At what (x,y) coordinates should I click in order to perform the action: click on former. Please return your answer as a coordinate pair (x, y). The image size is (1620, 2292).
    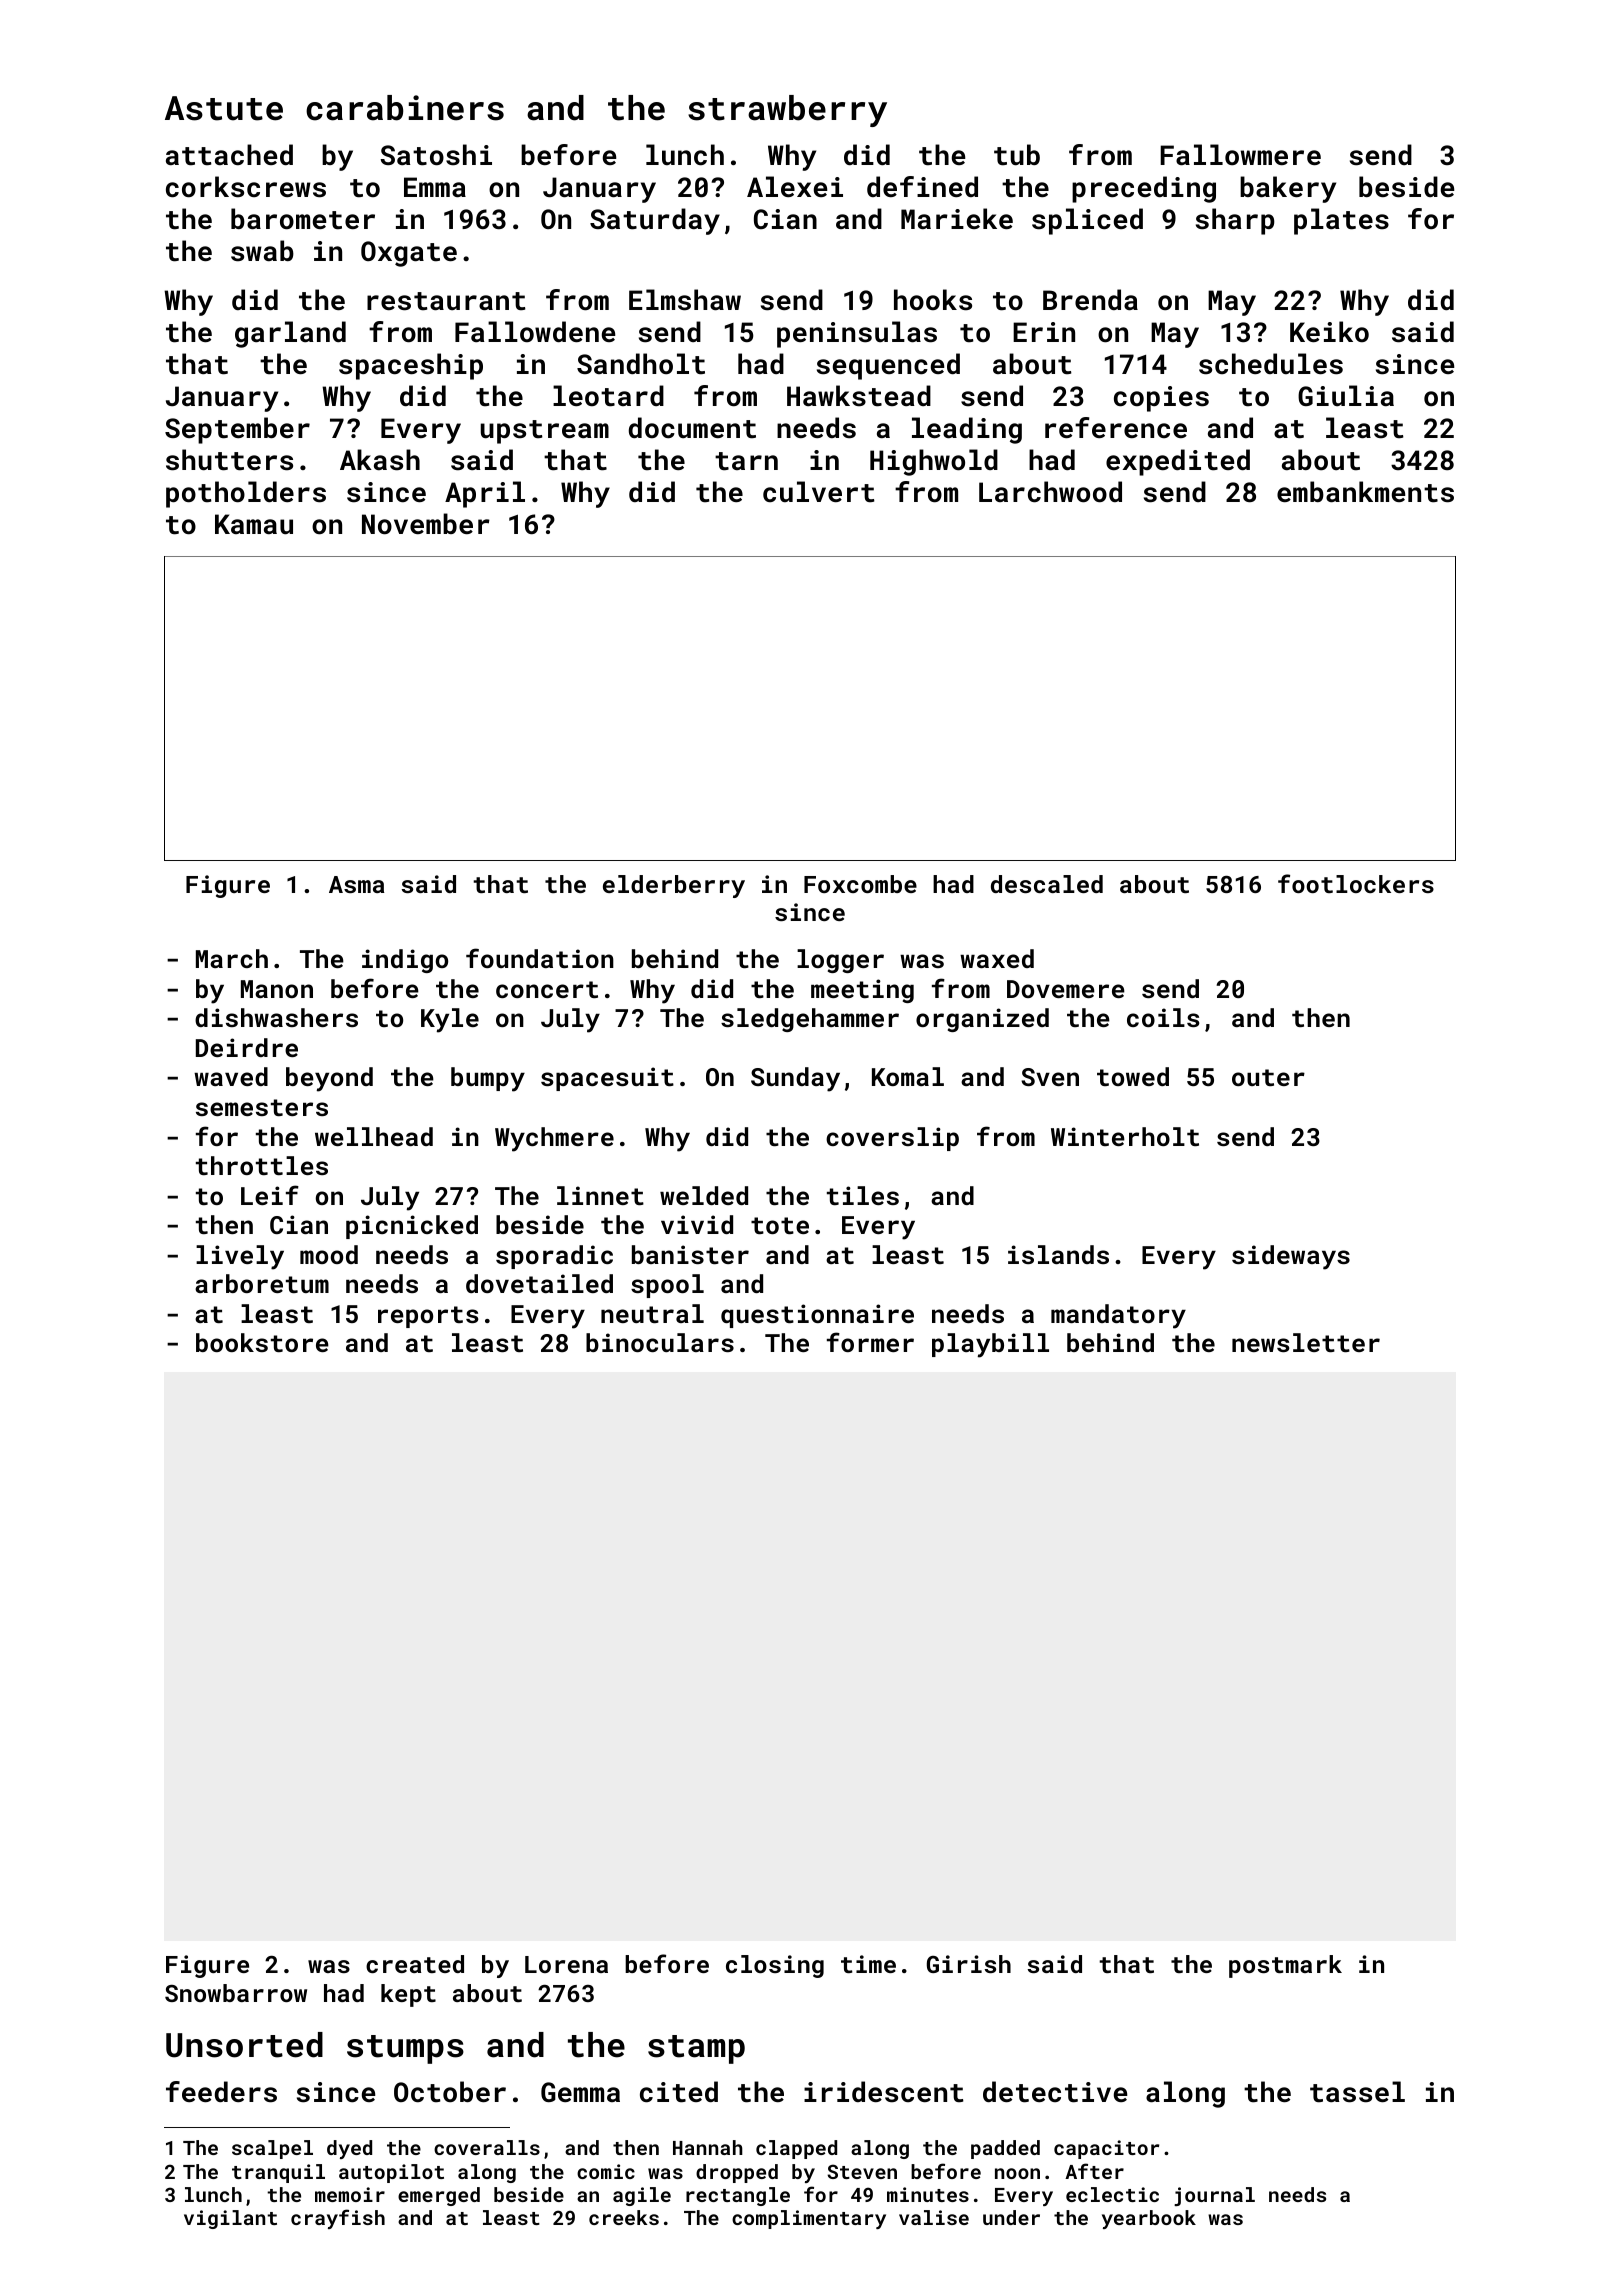
    Looking at the image, I should click on (870, 1342).
